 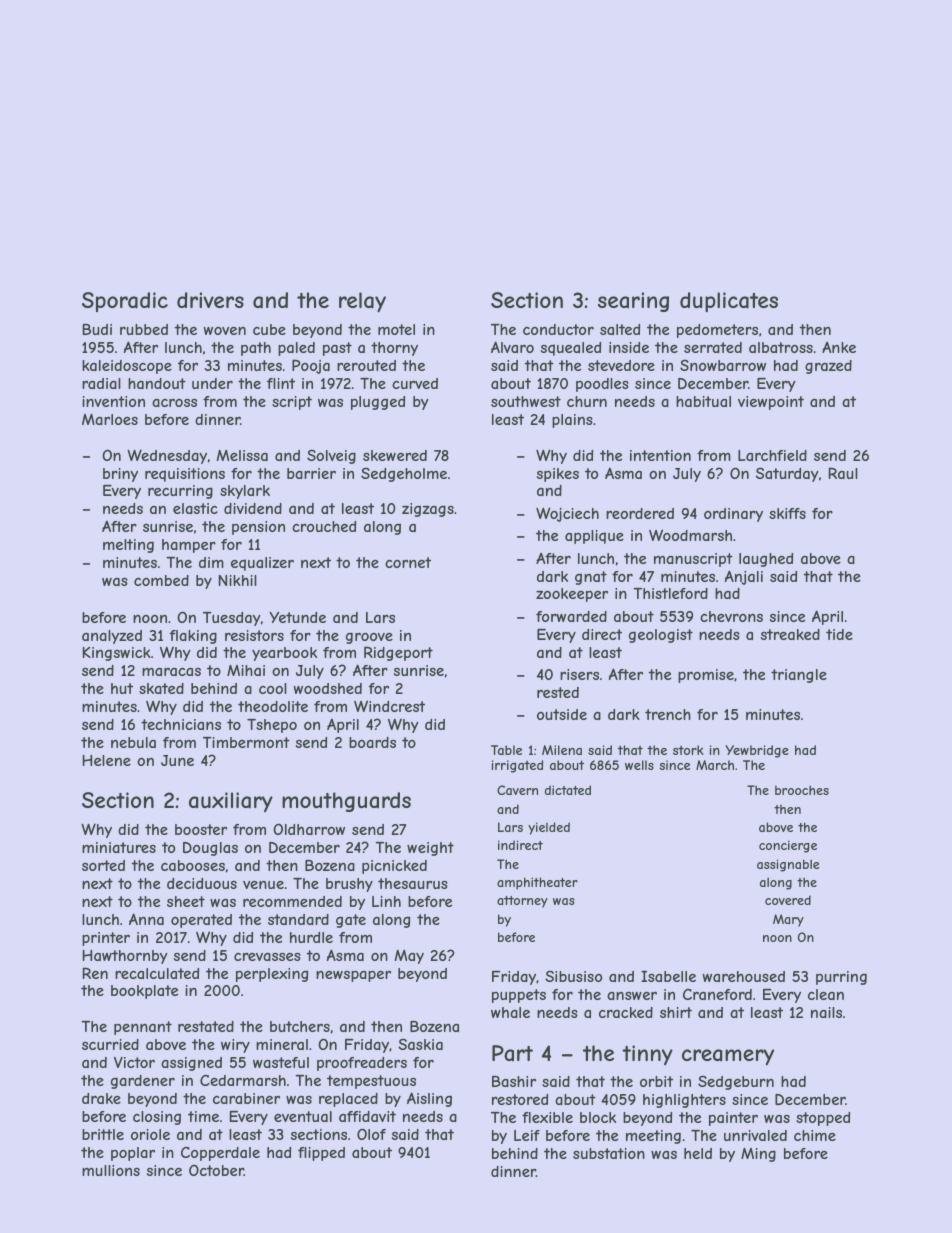 I want to click on skylark, so click(x=245, y=492).
